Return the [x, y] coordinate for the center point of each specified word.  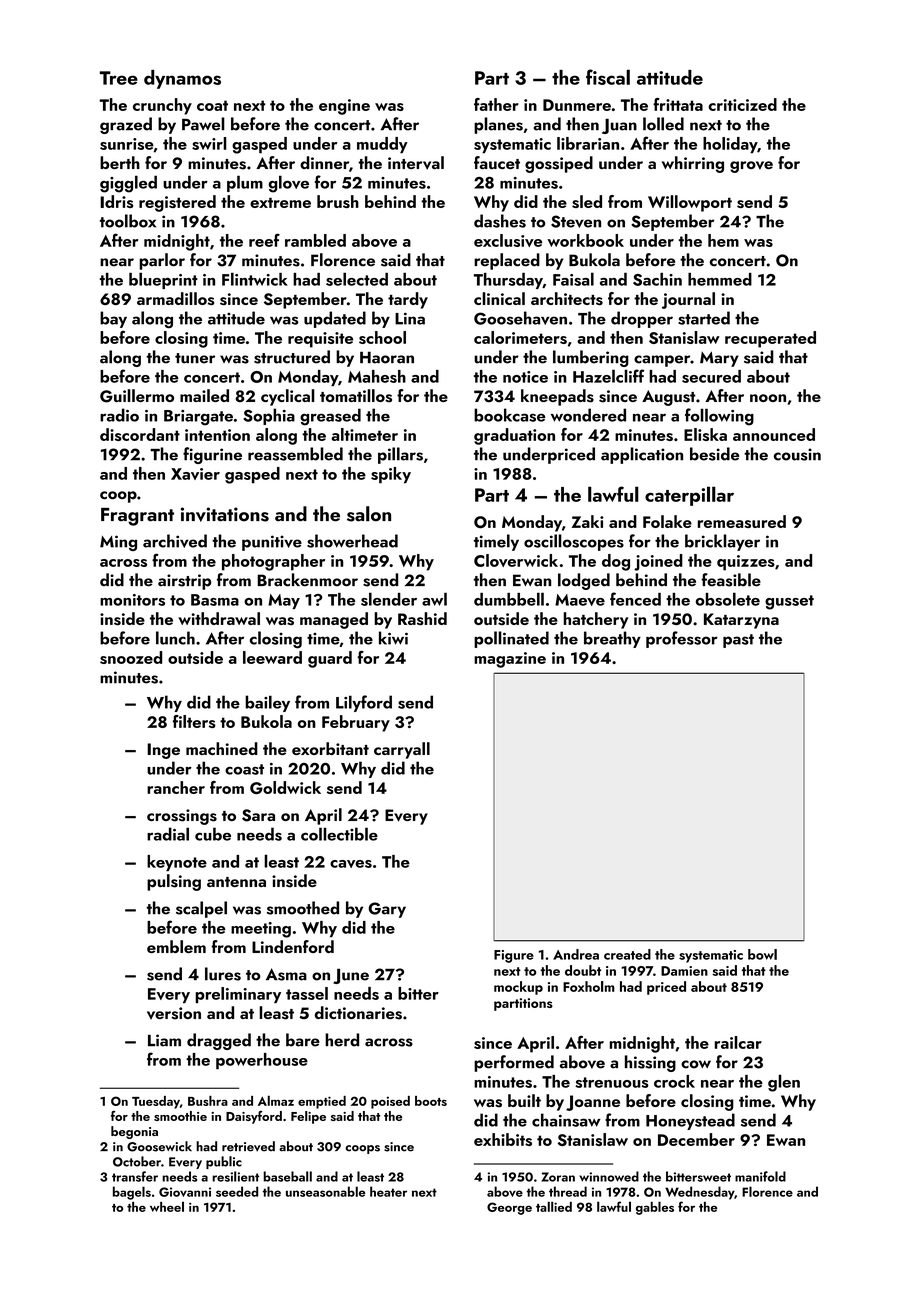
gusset [789, 602]
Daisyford [254, 1117]
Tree [119, 78]
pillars [400, 455]
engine [344, 107]
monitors [132, 600]
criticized [742, 104]
